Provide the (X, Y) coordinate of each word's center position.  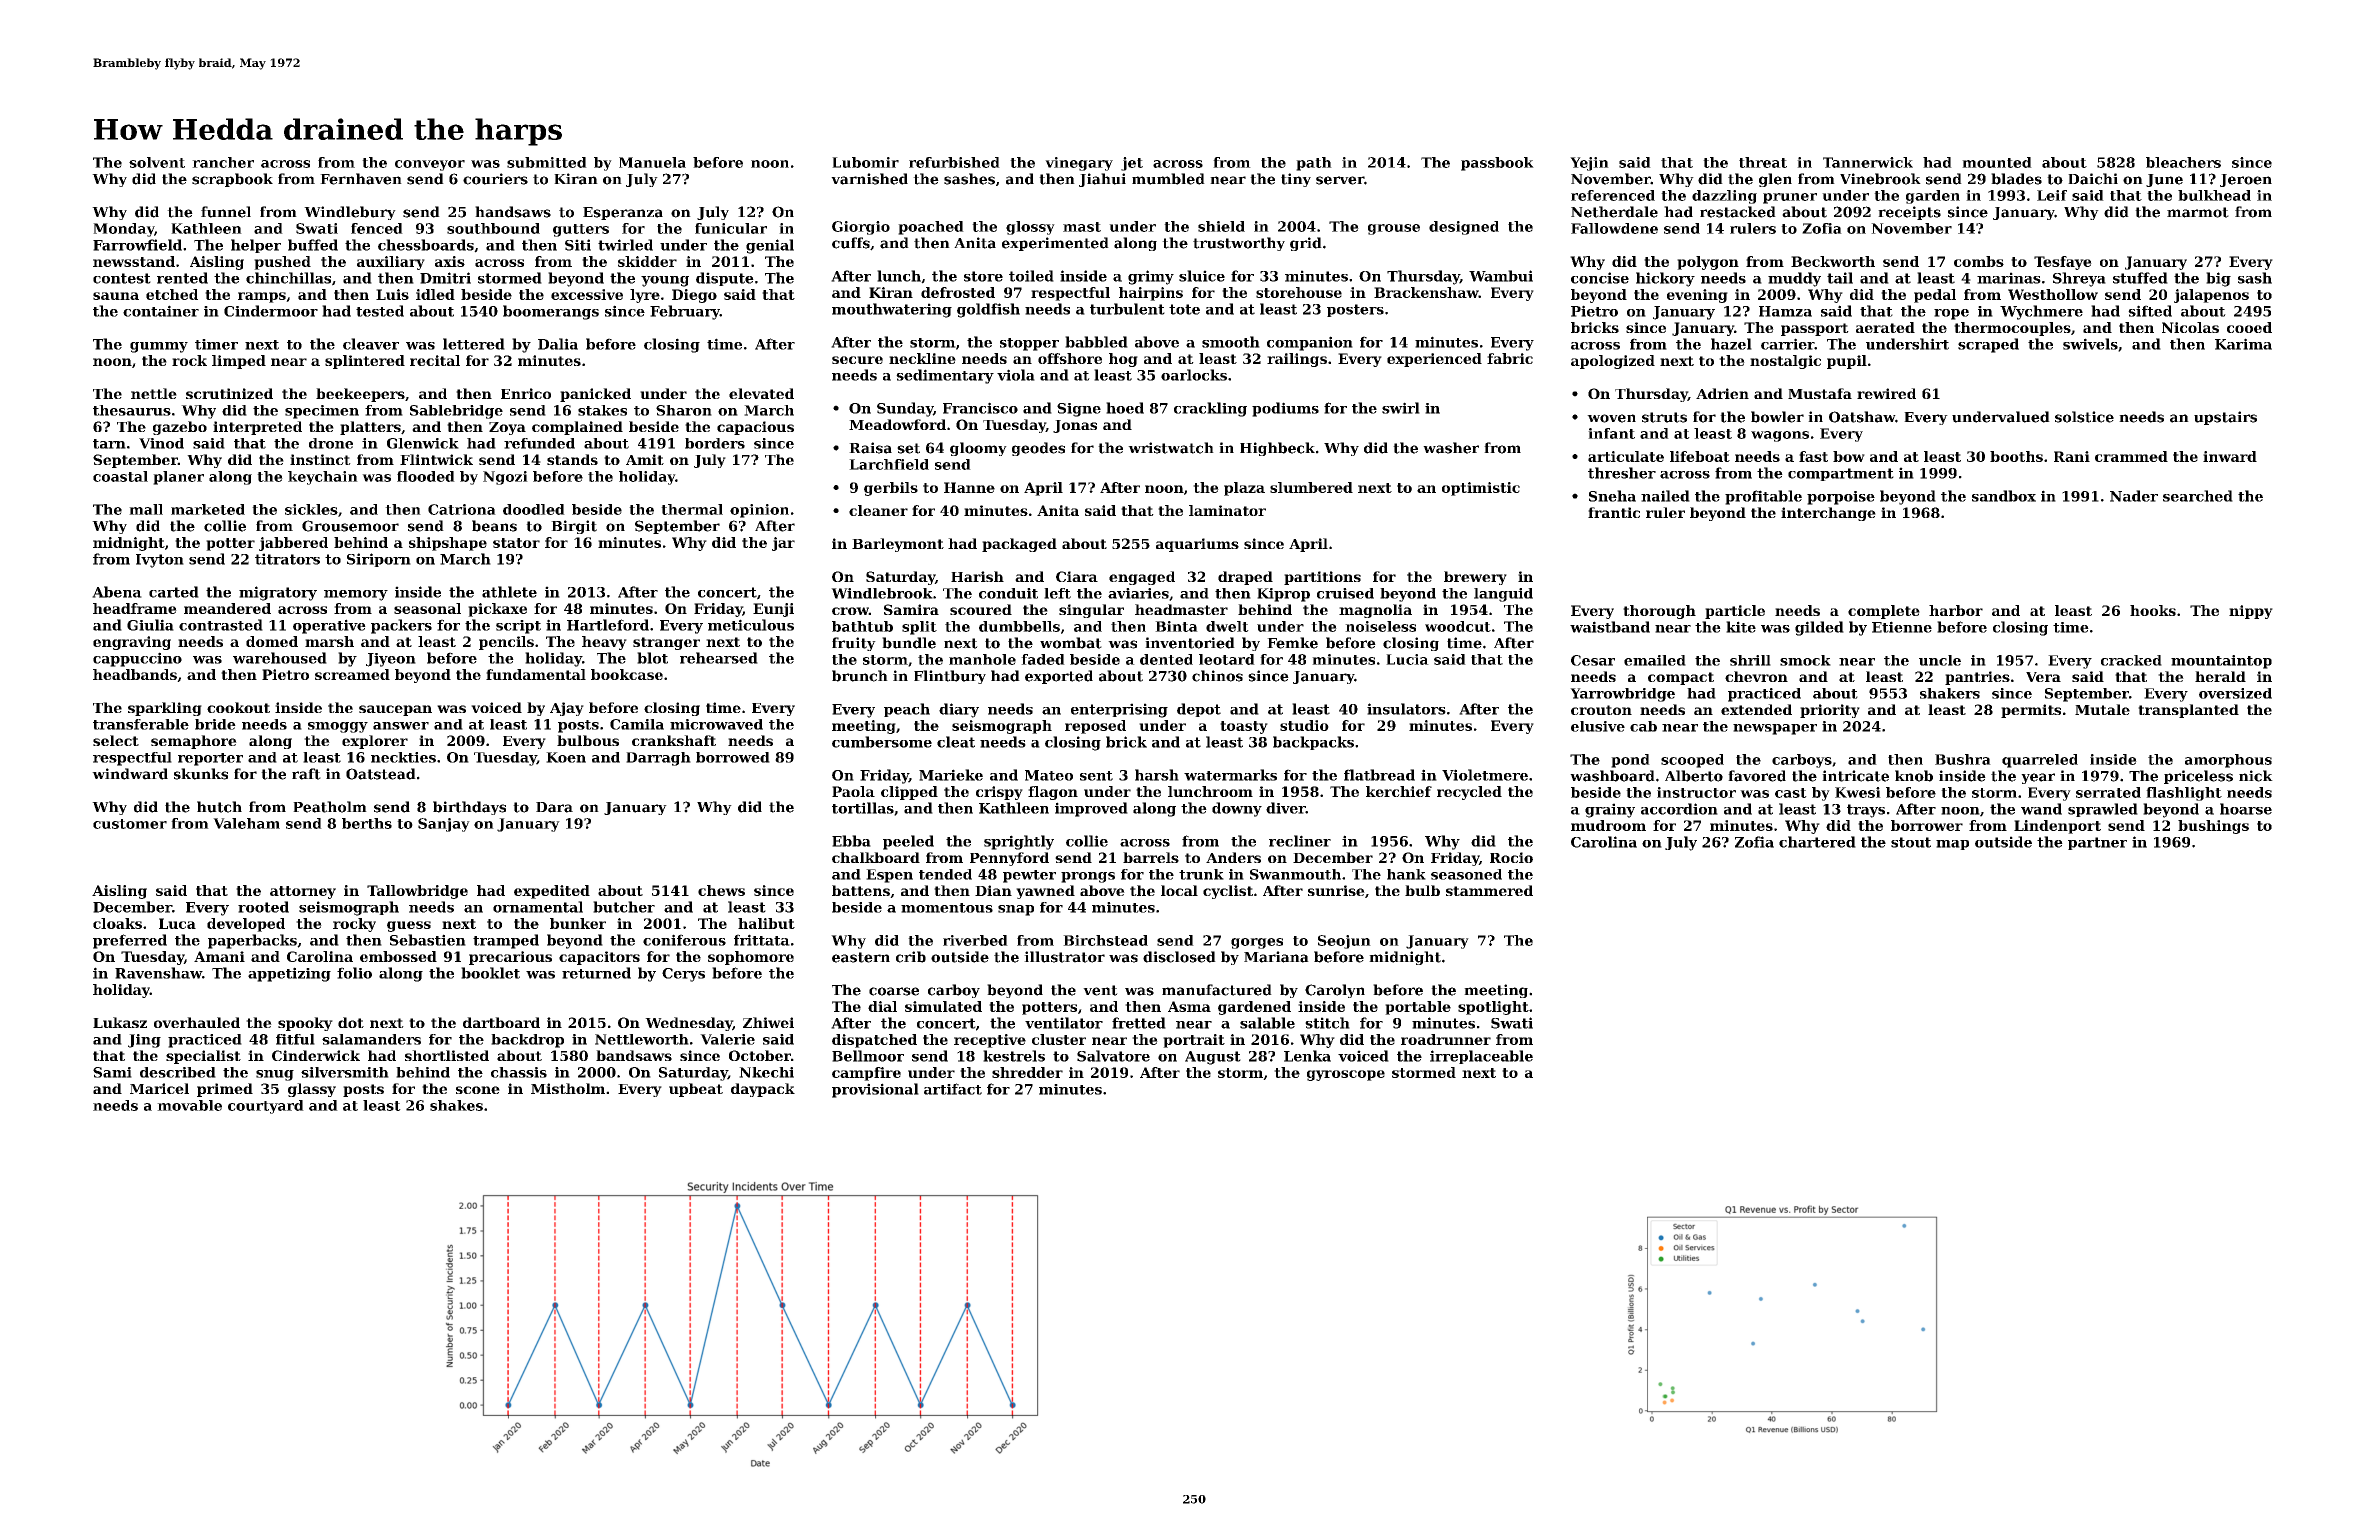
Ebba (851, 841)
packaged (1019, 545)
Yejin (1589, 164)
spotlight (1493, 1008)
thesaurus (132, 410)
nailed (1665, 496)
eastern (861, 957)
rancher (223, 162)
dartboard (501, 1022)
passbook (1497, 164)
